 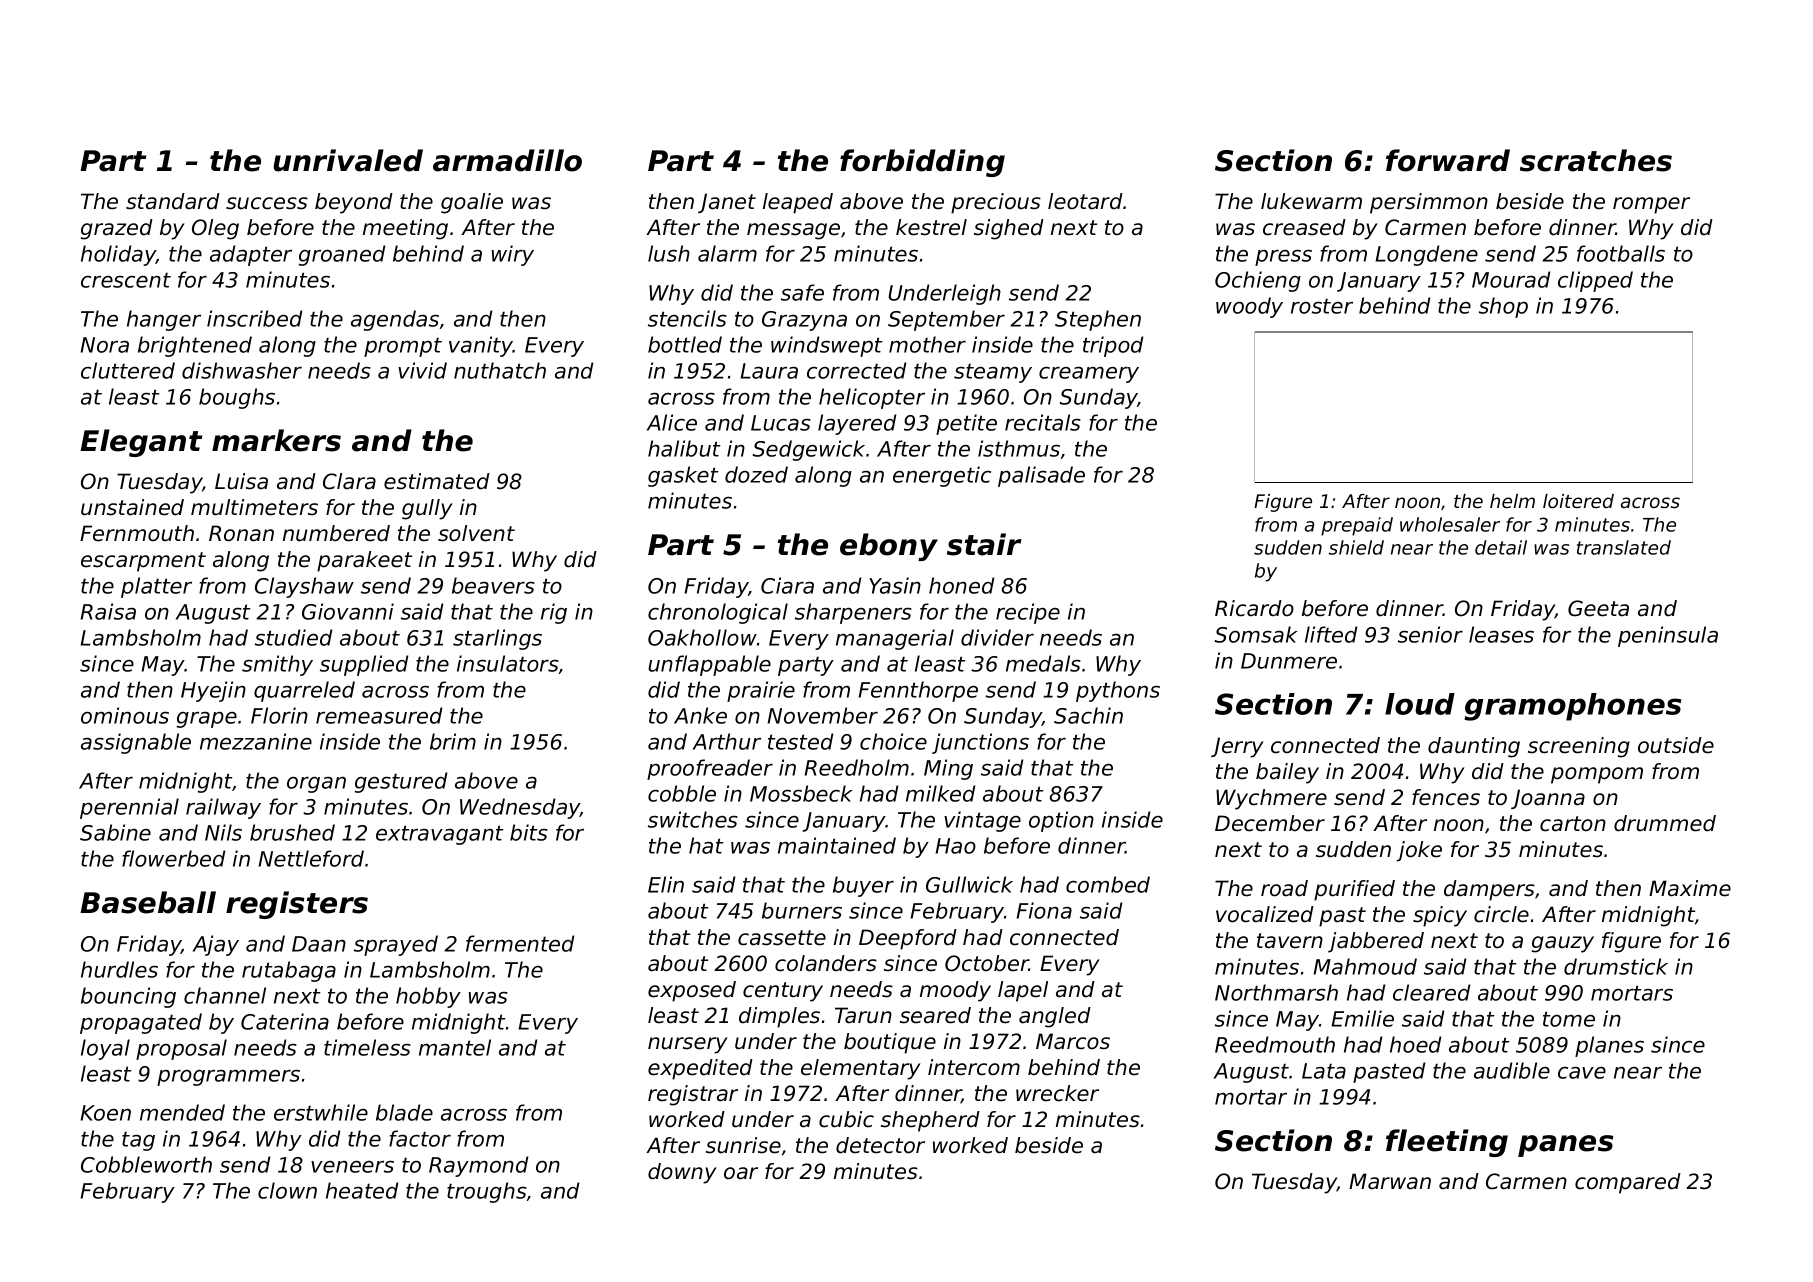 I want to click on Marwan, so click(x=1390, y=1181).
